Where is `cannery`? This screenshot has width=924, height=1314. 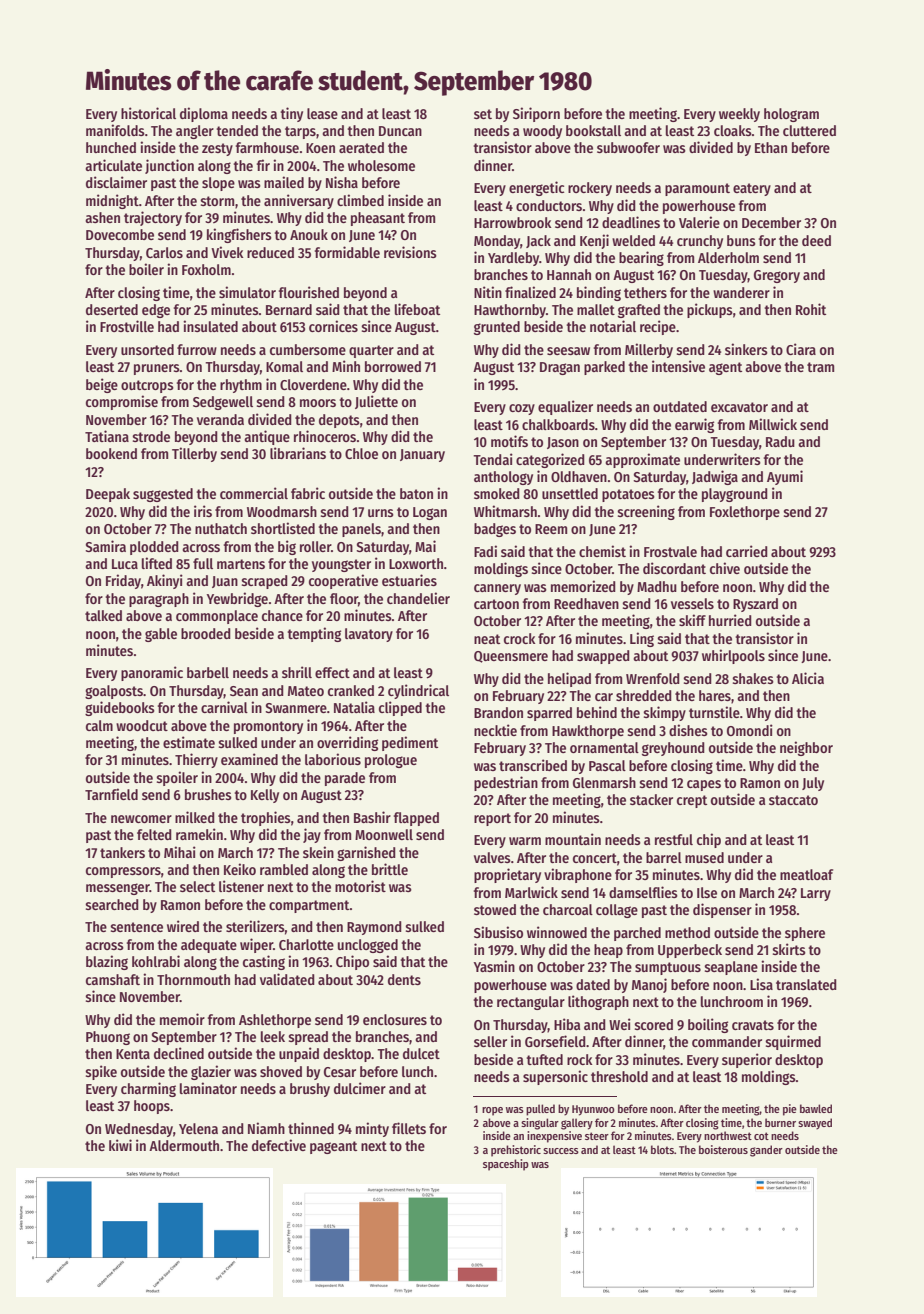 cannery is located at coordinates (497, 589).
